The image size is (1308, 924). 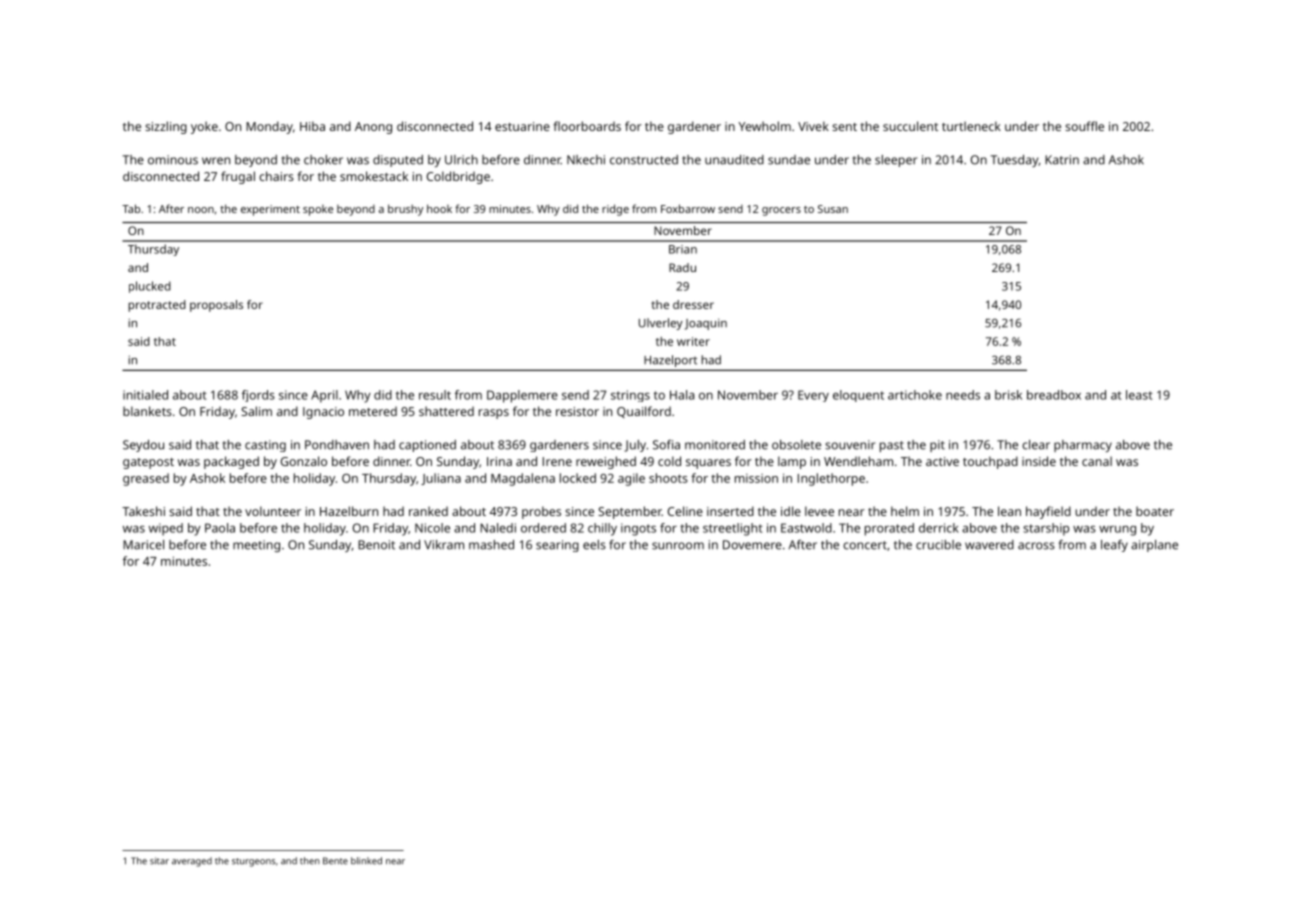 What do you see at coordinates (143, 545) in the image?
I see `Maricel` at bounding box center [143, 545].
